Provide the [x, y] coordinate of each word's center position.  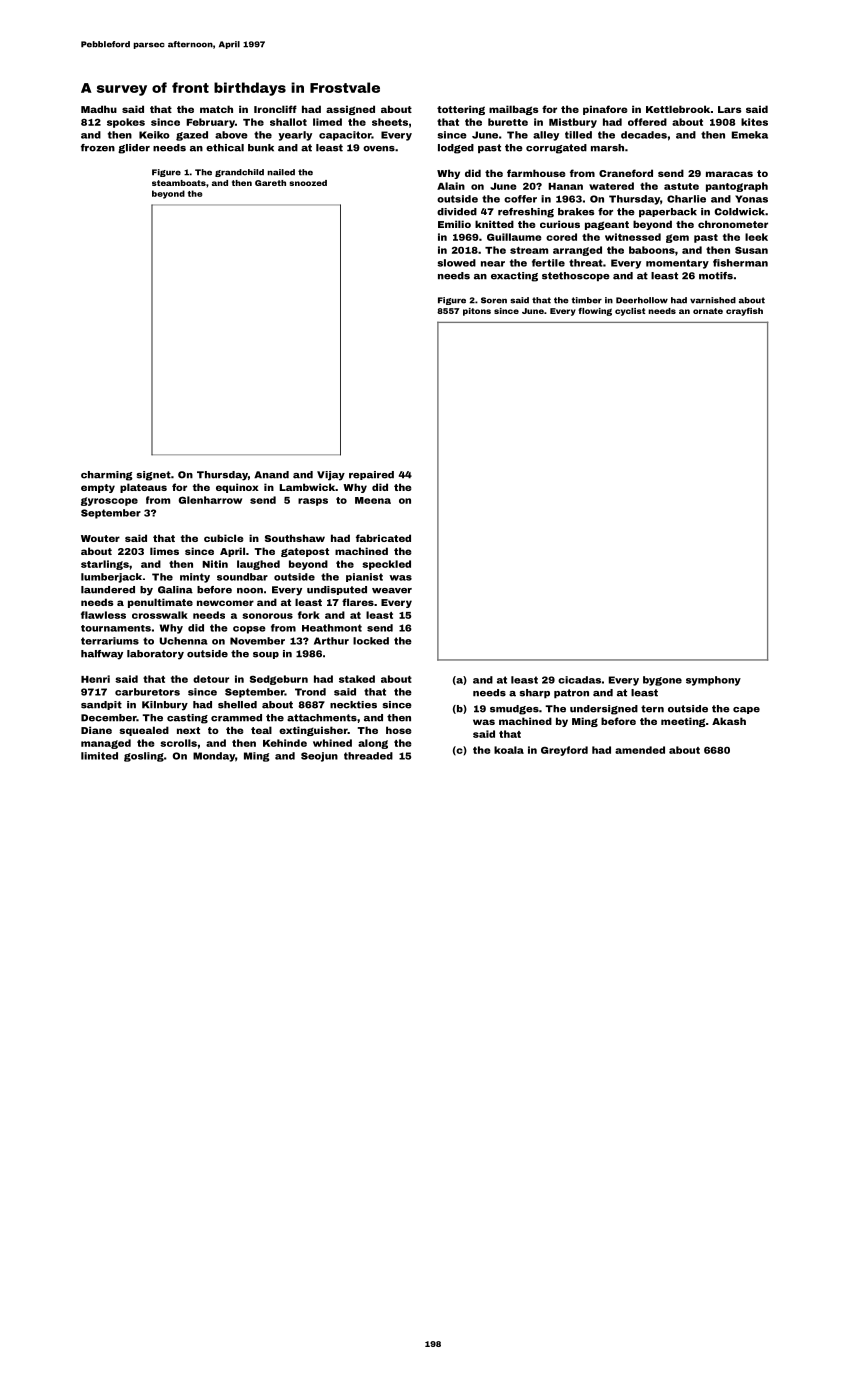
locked [371, 641]
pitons [477, 312]
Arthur [331, 641]
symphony [713, 681]
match [216, 109]
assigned [350, 110]
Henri [95, 679]
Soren [494, 300]
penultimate [160, 603]
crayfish [744, 312]
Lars [729, 109]
